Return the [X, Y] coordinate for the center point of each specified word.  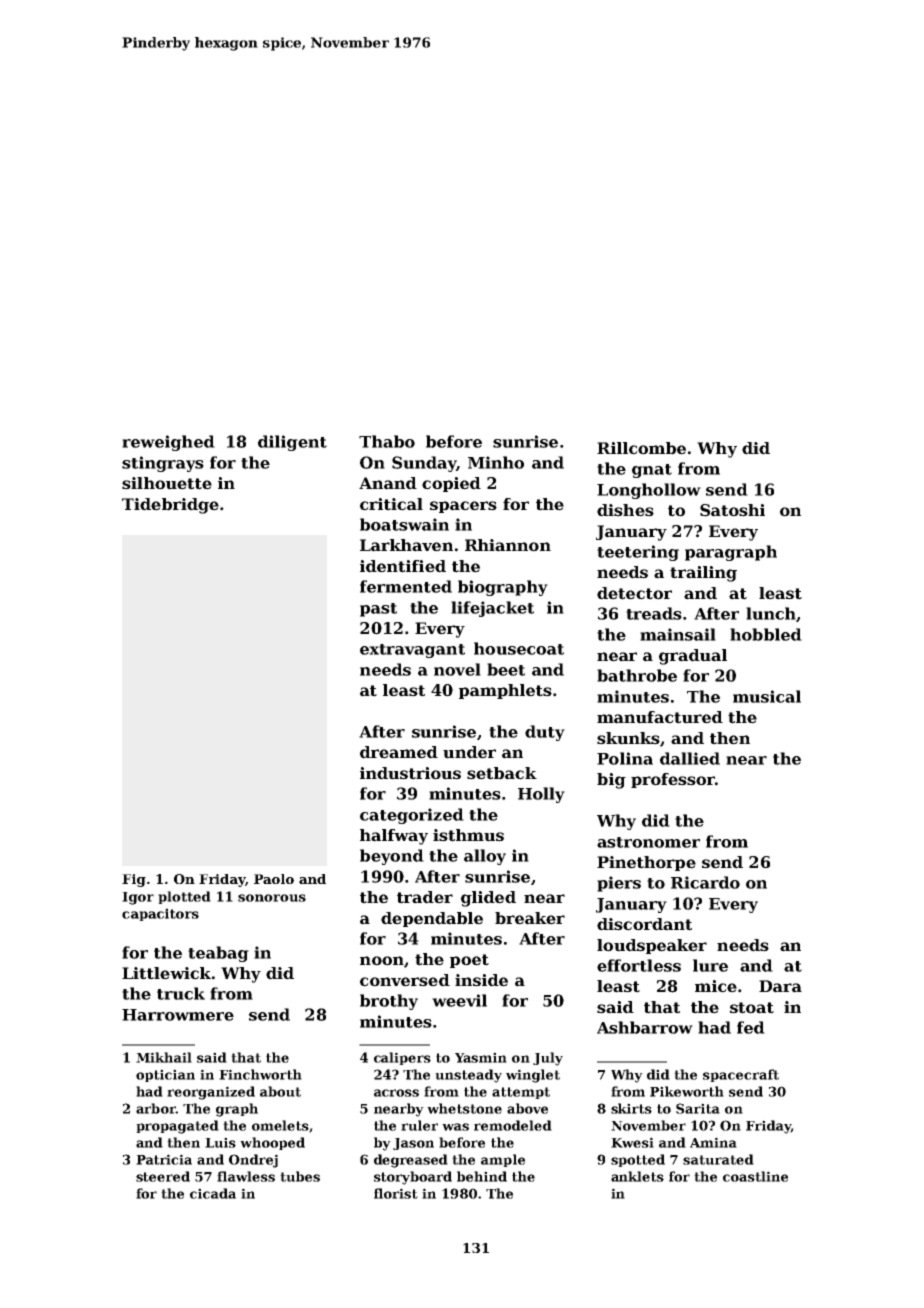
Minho [496, 462]
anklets [637, 1176]
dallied [690, 758]
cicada [213, 1193]
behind [482, 1176]
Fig [134, 880]
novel [457, 669]
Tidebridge [170, 506]
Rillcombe [641, 448]
